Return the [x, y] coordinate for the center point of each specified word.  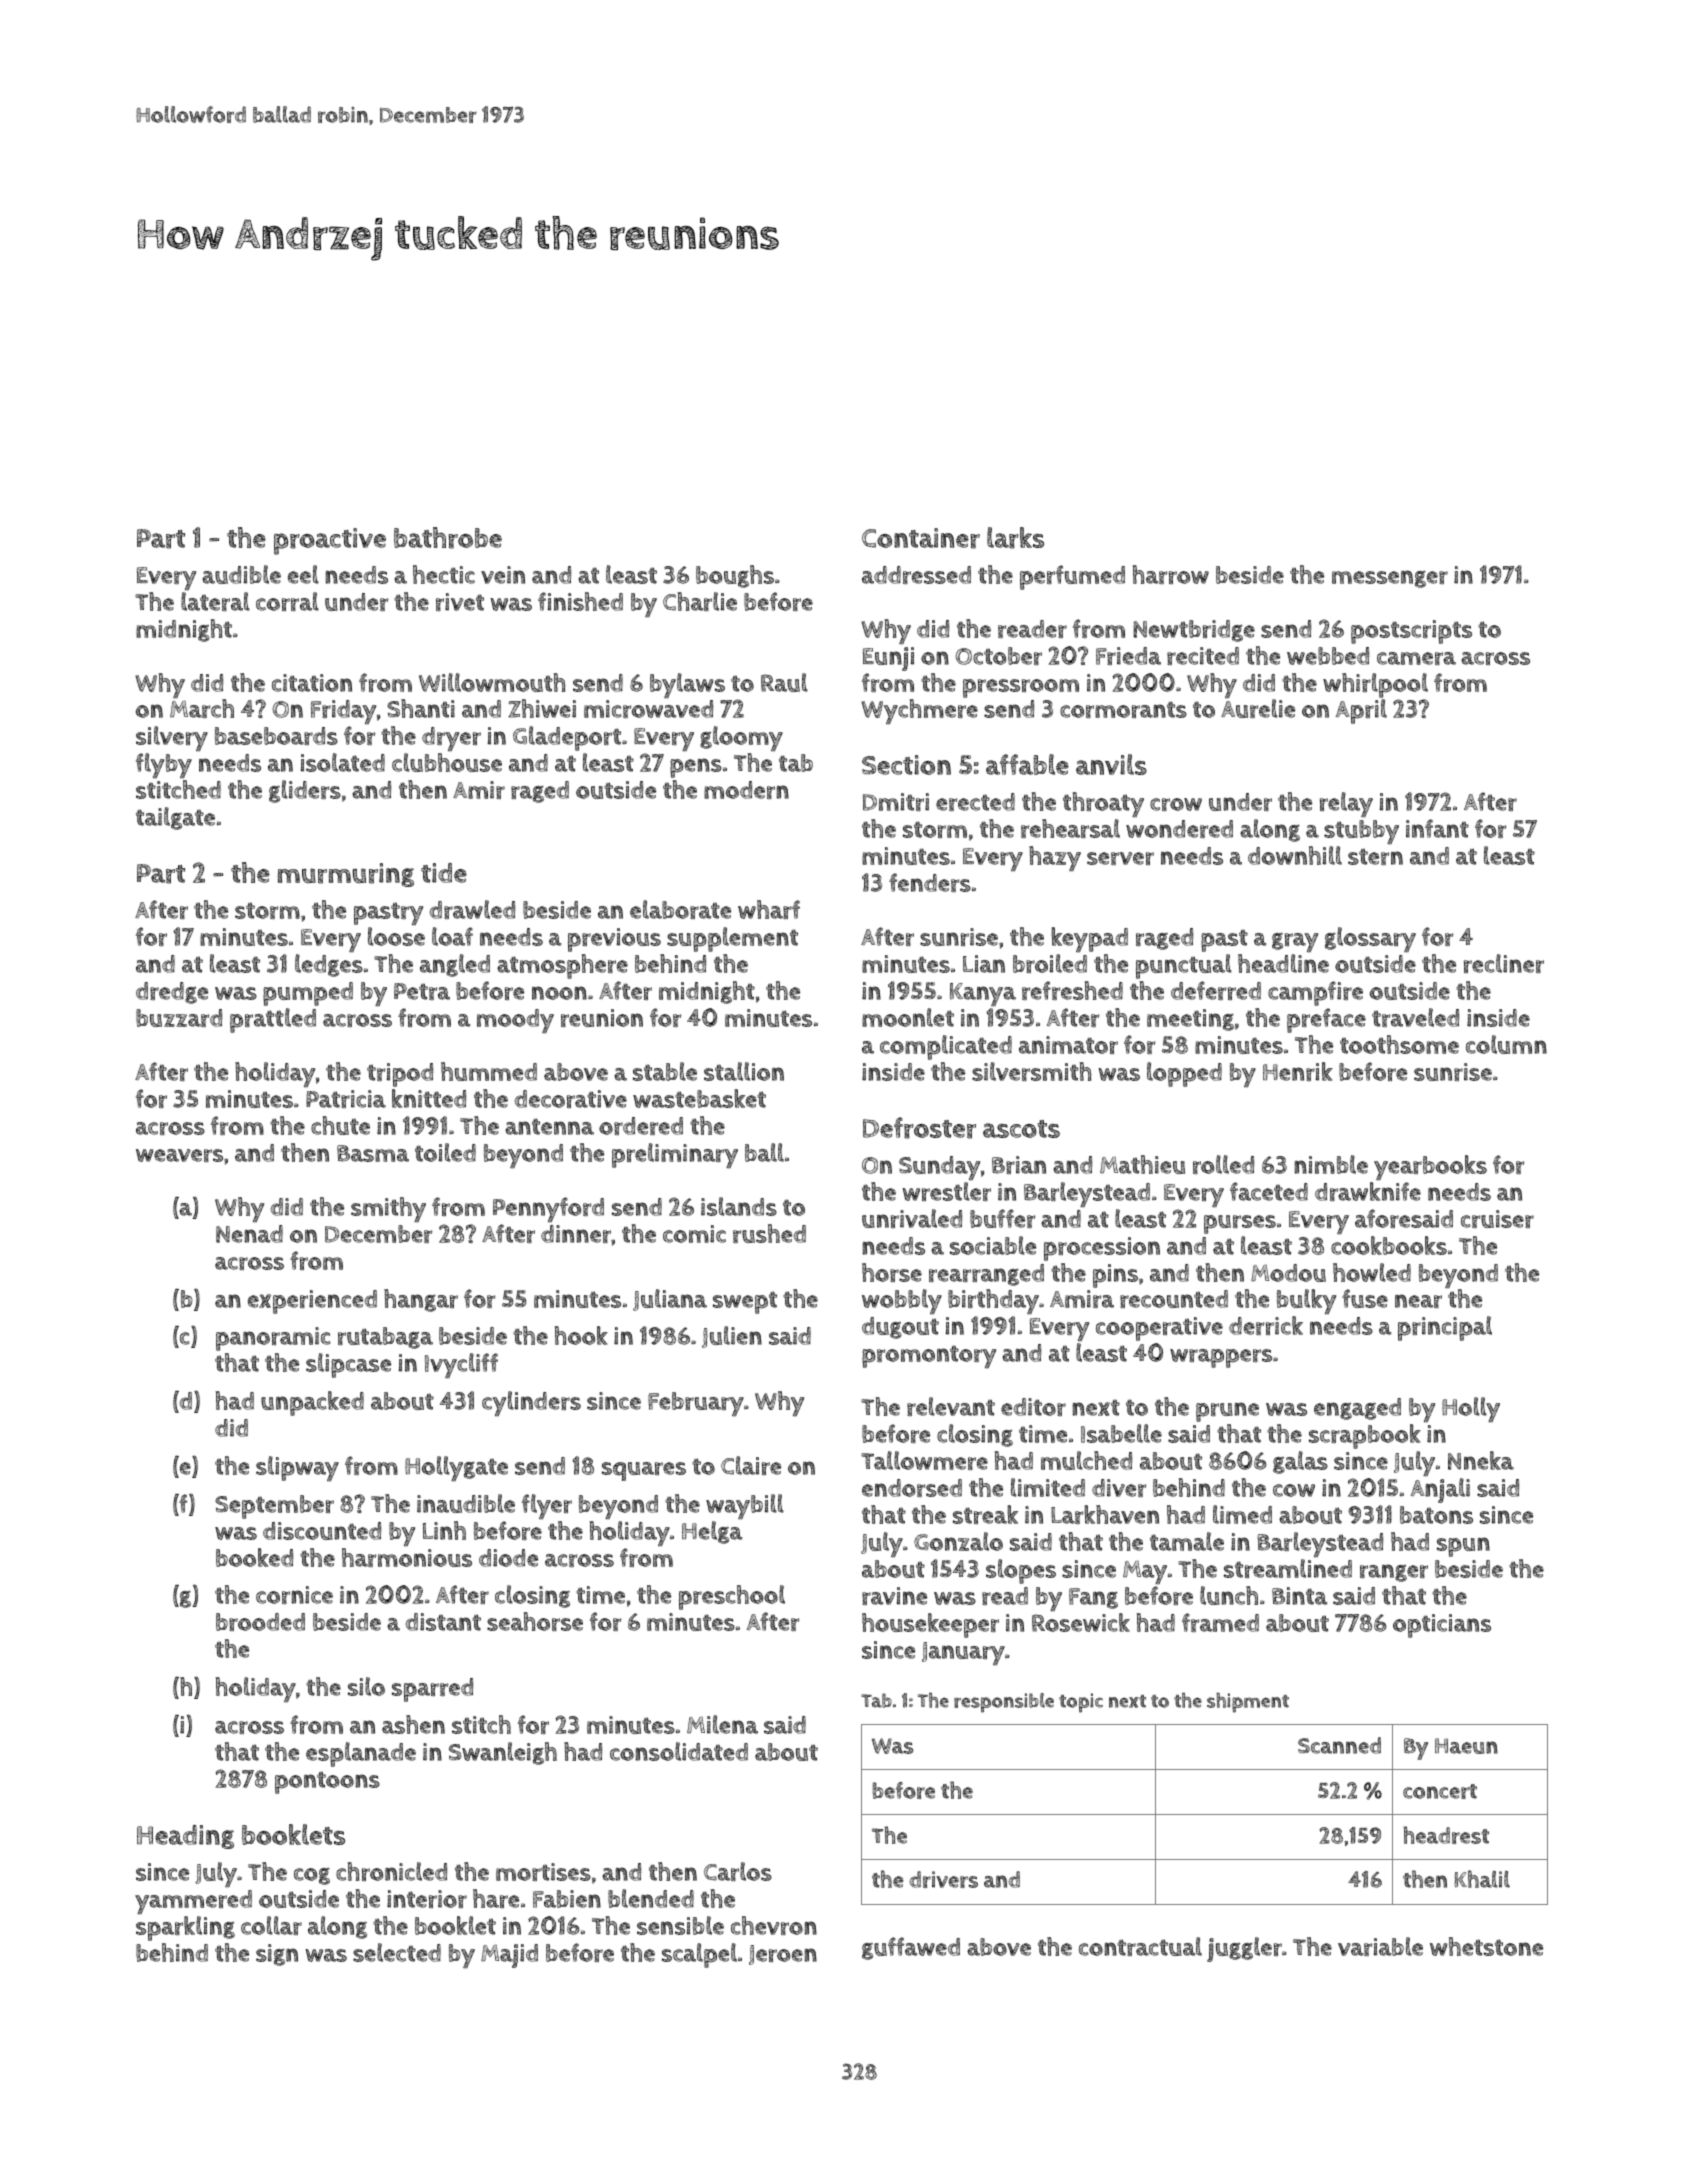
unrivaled [912, 1218]
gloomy [741, 739]
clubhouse [447, 762]
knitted [429, 1098]
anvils [1111, 764]
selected [397, 1952]
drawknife [1368, 1191]
